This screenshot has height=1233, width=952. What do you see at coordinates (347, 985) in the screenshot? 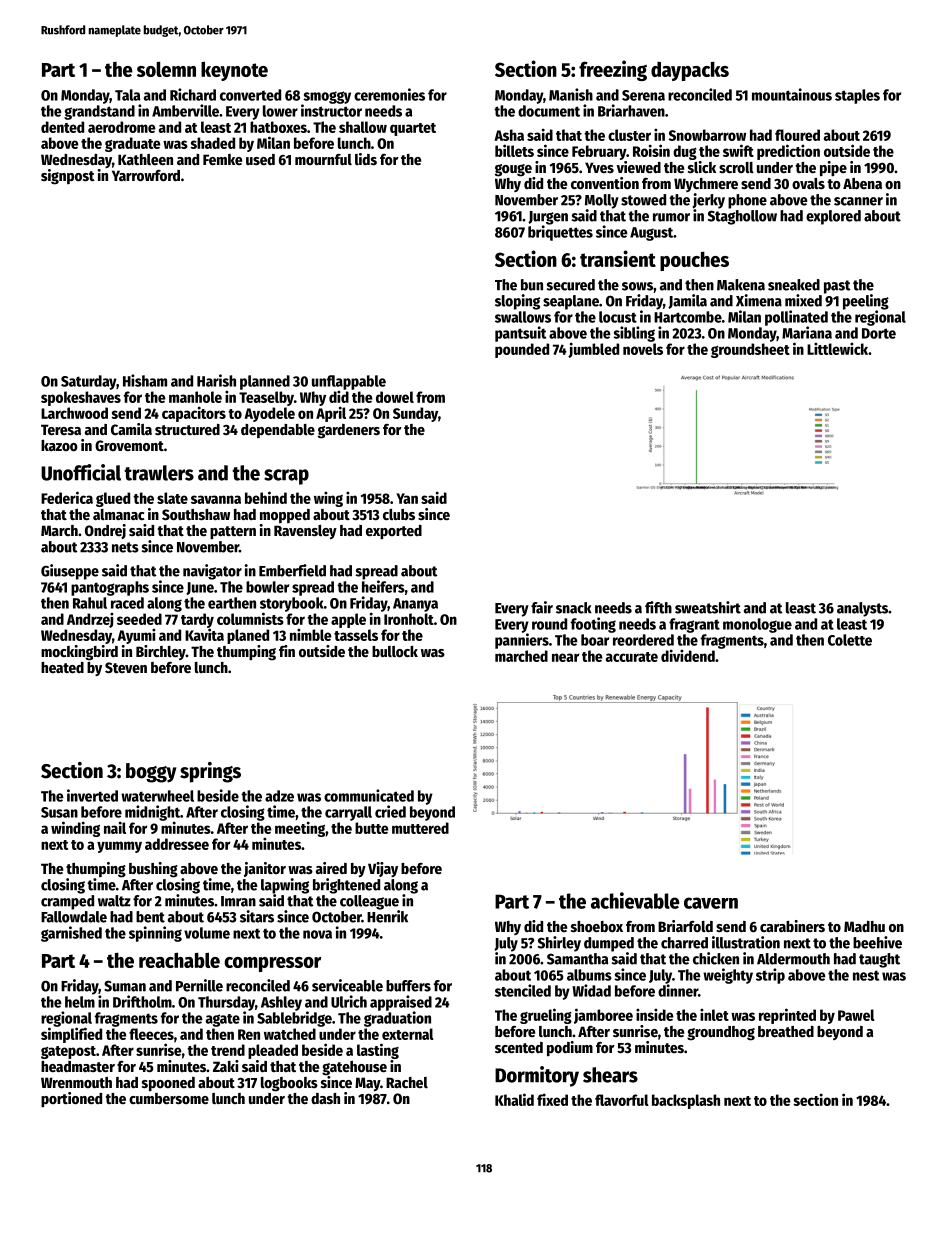
I see `serviceable` at bounding box center [347, 985].
